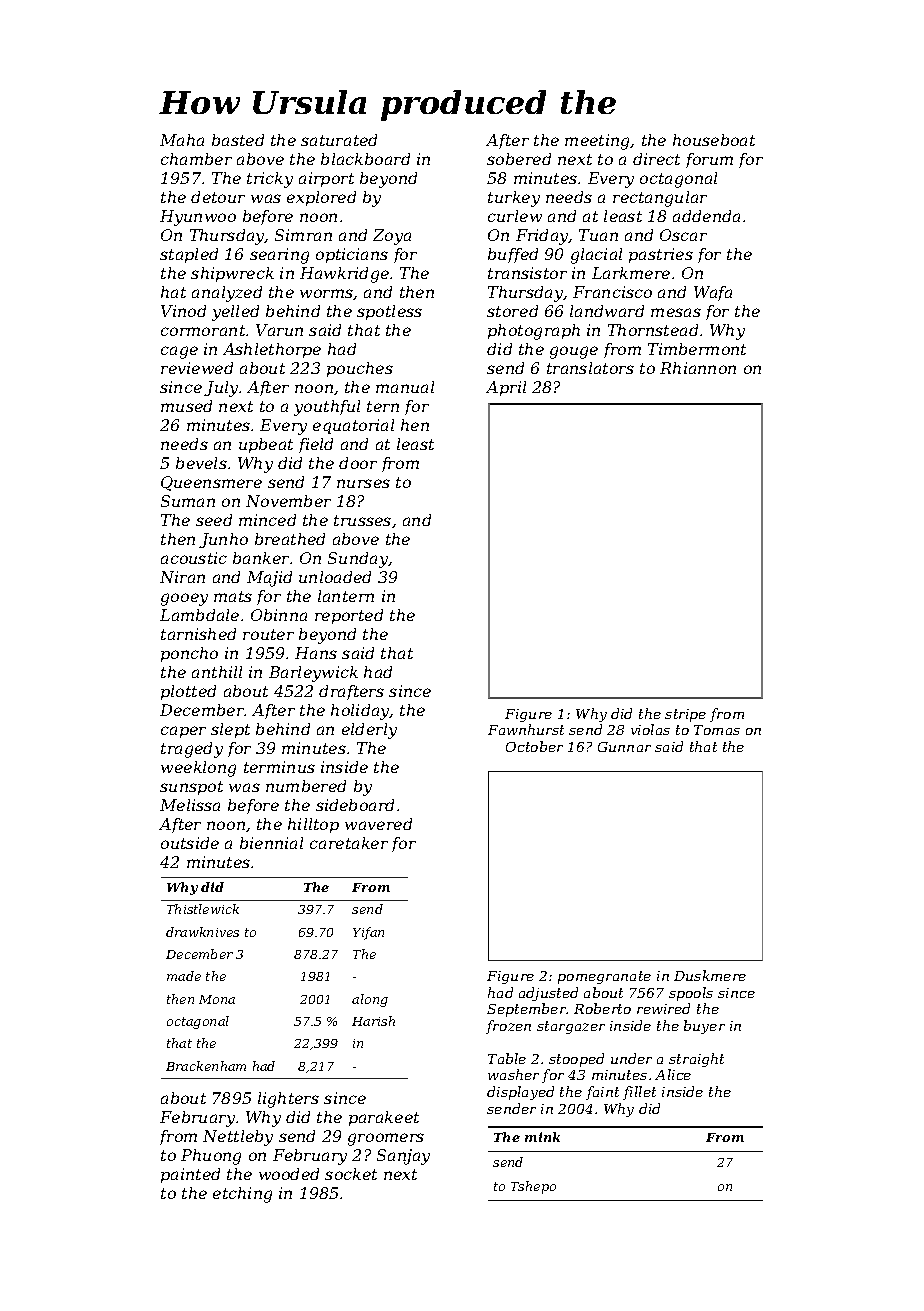 The width and height of the page is (924, 1311). Describe the element at coordinates (211, 1157) in the page. I see `Phuong` at that location.
